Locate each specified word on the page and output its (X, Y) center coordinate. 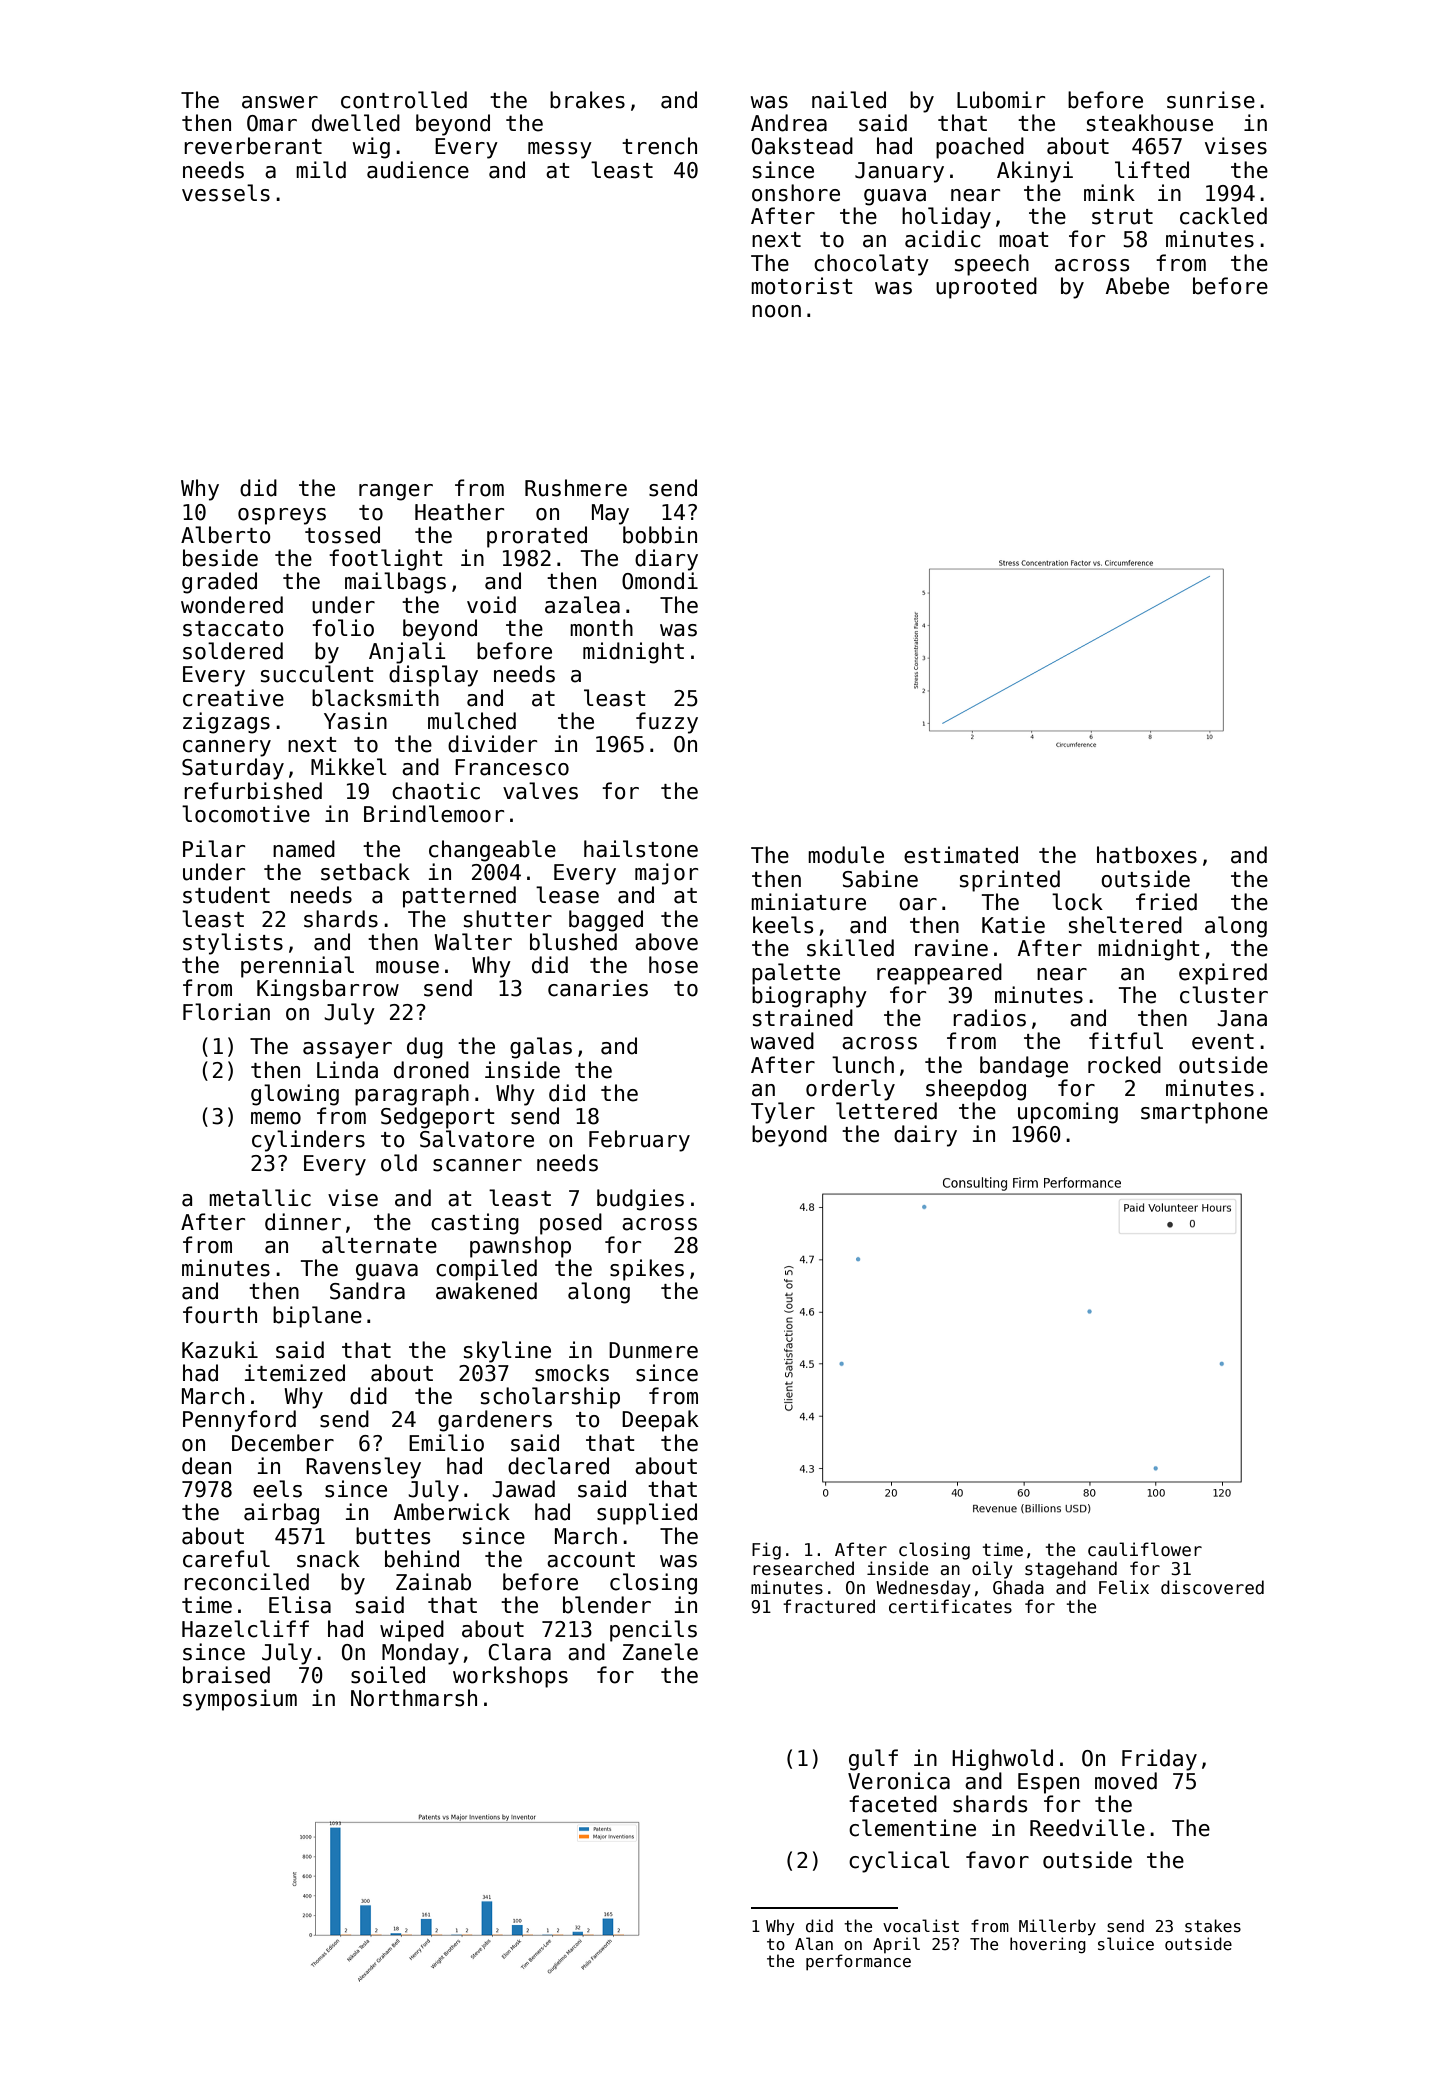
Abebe (1137, 286)
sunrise (1211, 100)
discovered (1212, 1587)
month (601, 628)
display (433, 676)
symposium (240, 1700)
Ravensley (363, 1468)
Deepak (660, 1421)
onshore (796, 193)
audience (418, 170)
